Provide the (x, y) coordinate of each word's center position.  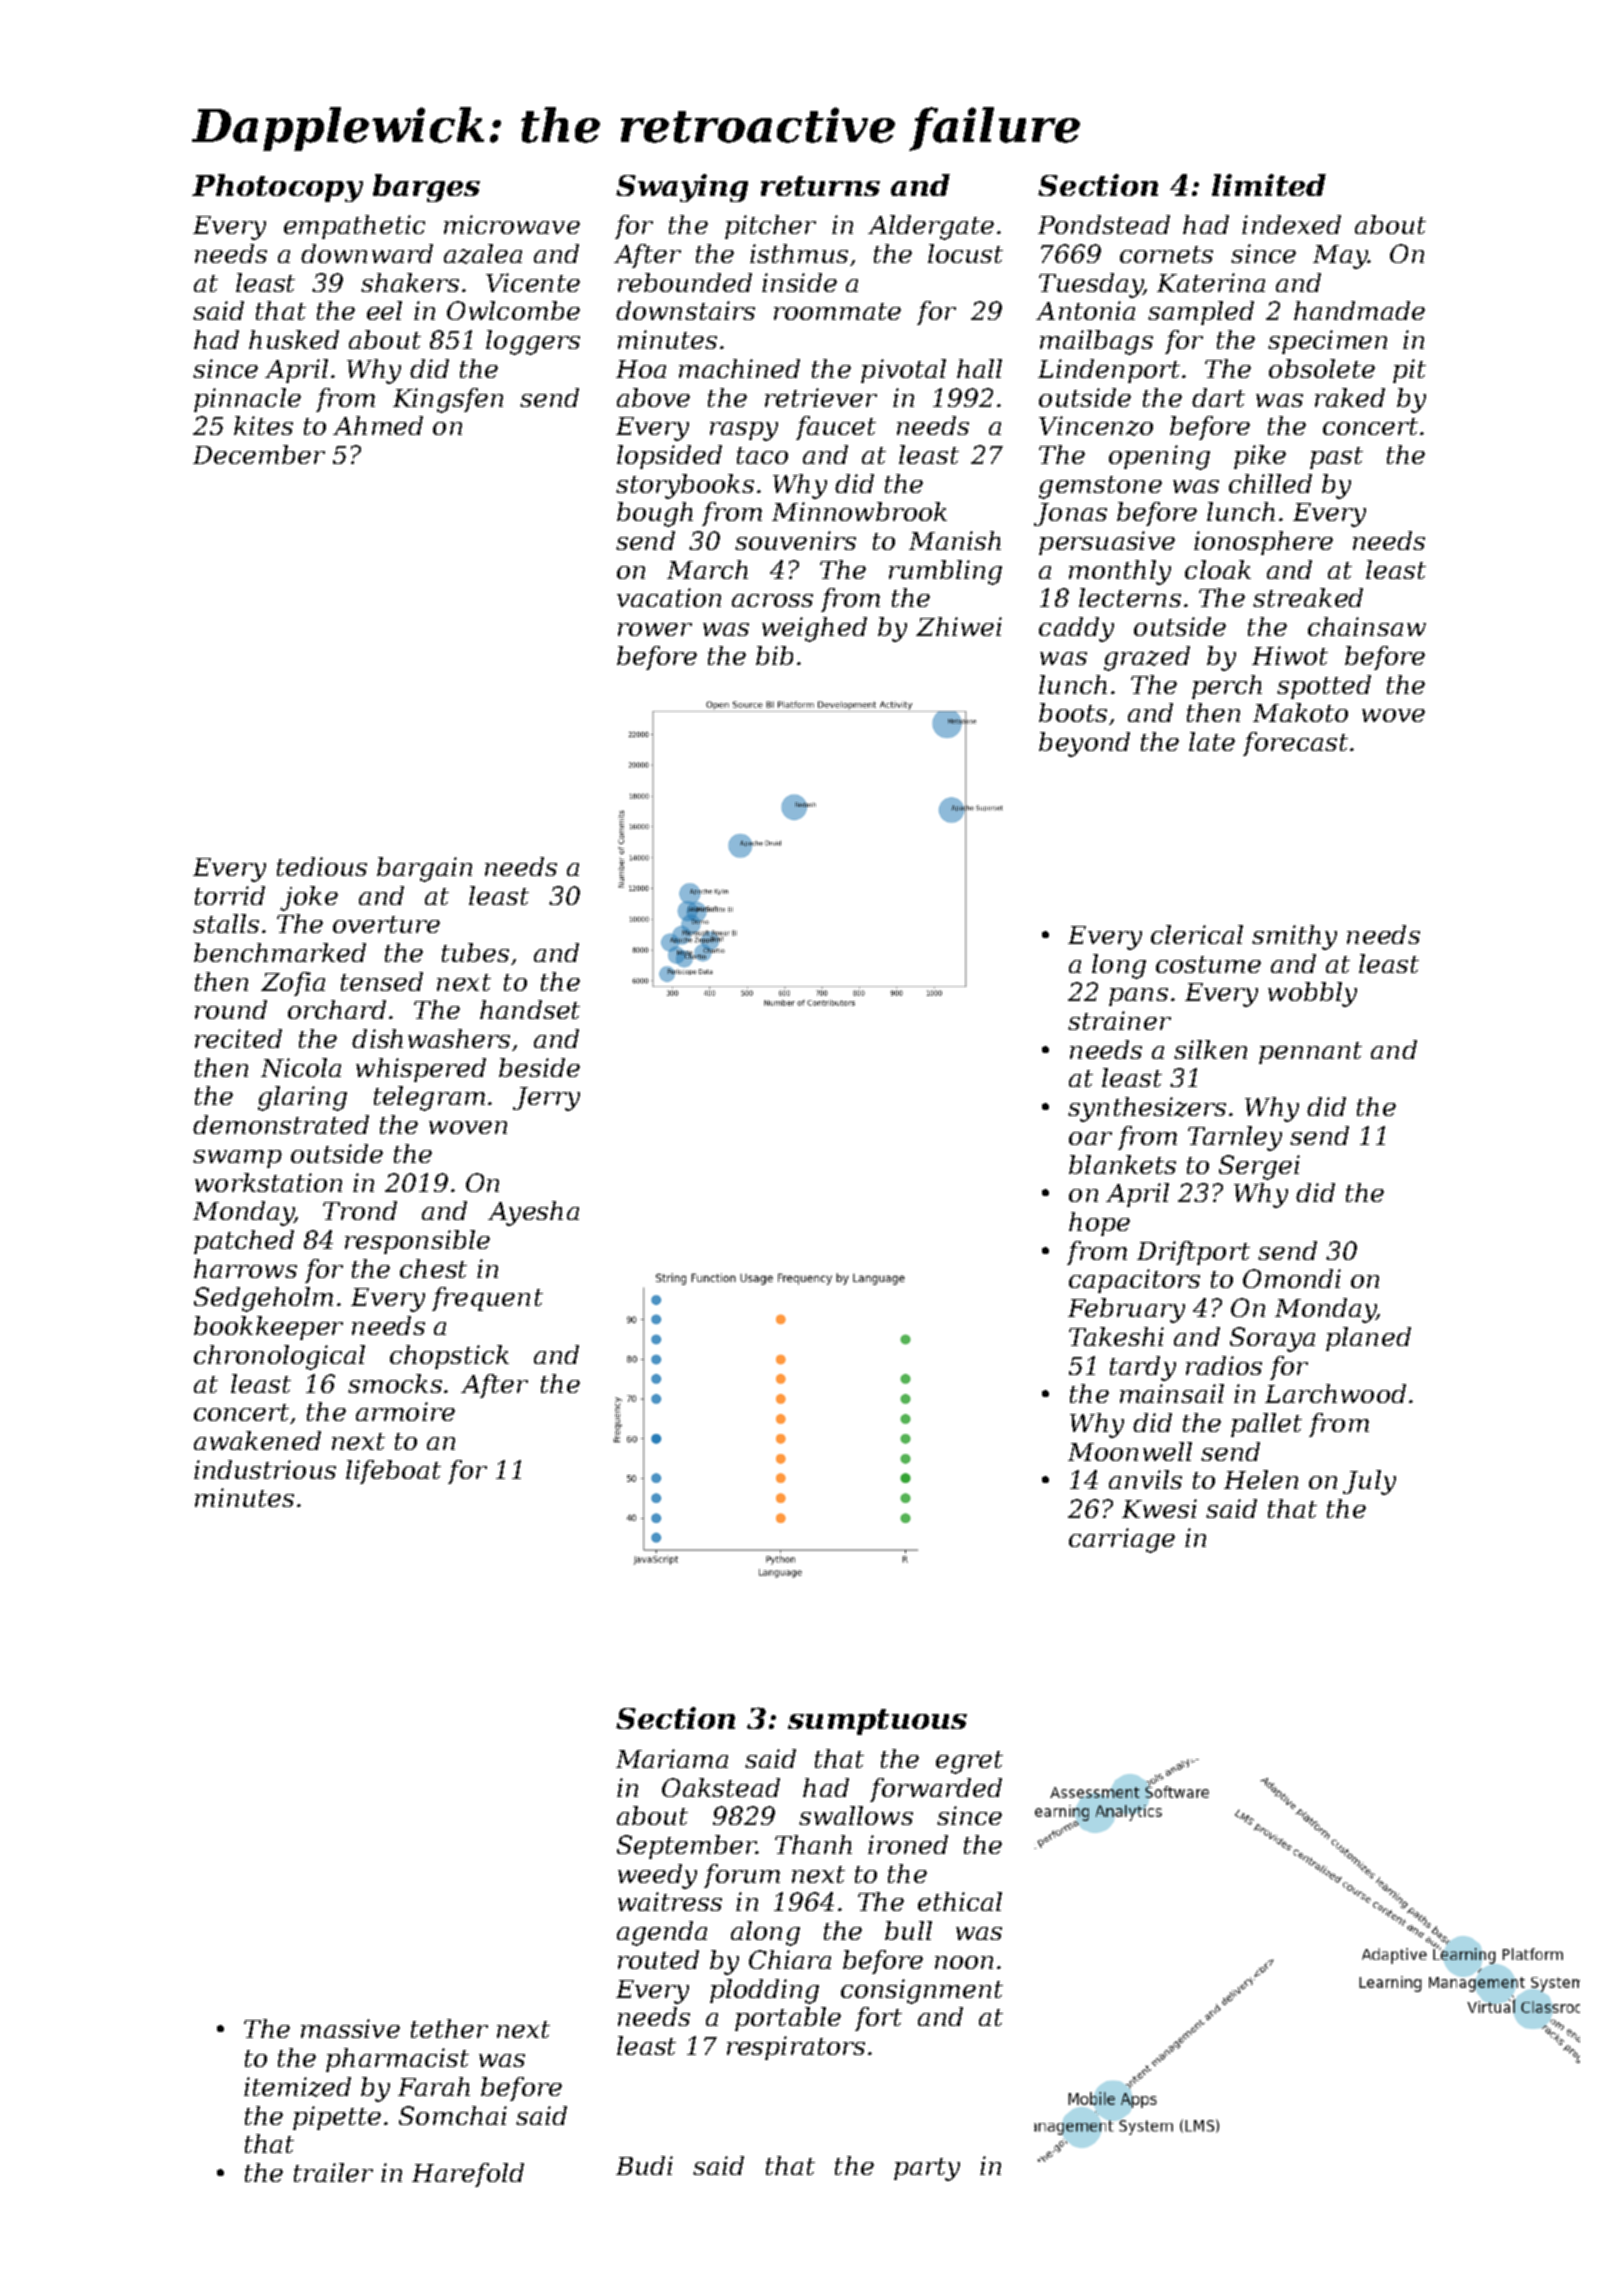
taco (762, 455)
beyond (1084, 744)
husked (294, 339)
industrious (265, 1469)
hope (1099, 1224)
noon (964, 1962)
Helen (1261, 1479)
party (927, 2169)
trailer (333, 2172)
